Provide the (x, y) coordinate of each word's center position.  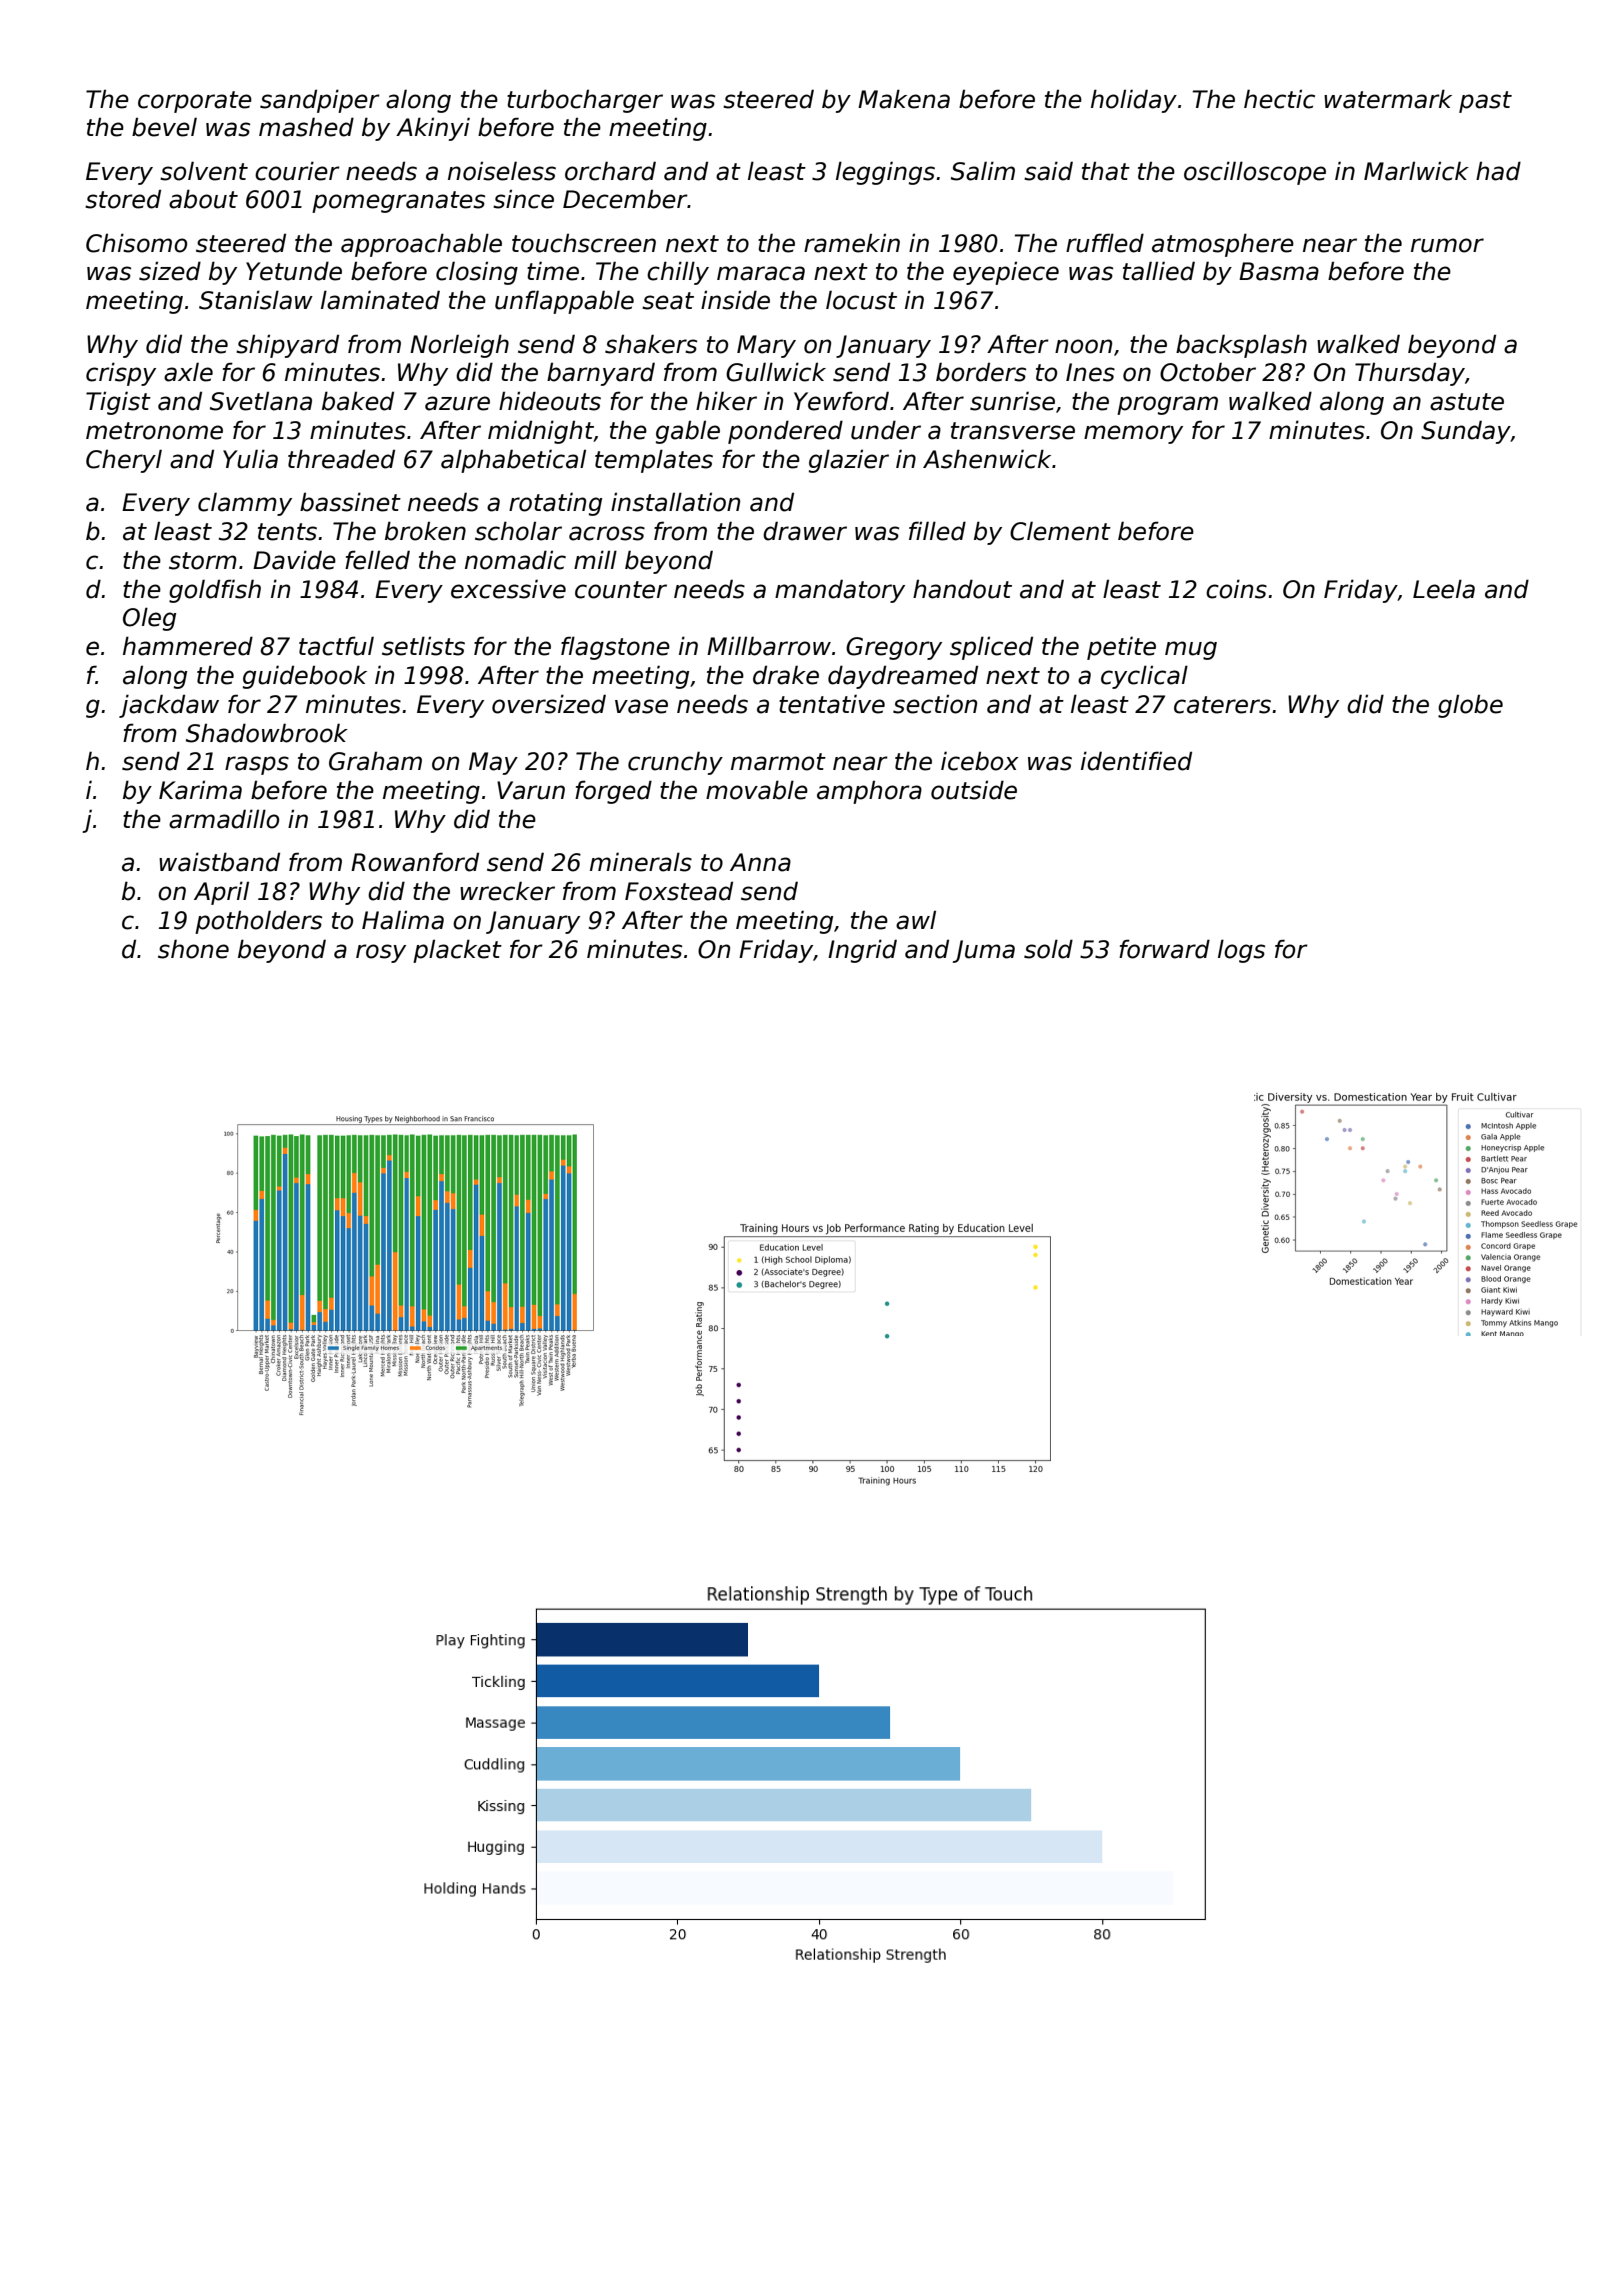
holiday (1134, 101)
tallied (1159, 271)
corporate (195, 102)
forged (613, 792)
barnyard (601, 374)
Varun (531, 790)
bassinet (350, 502)
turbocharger (585, 101)
